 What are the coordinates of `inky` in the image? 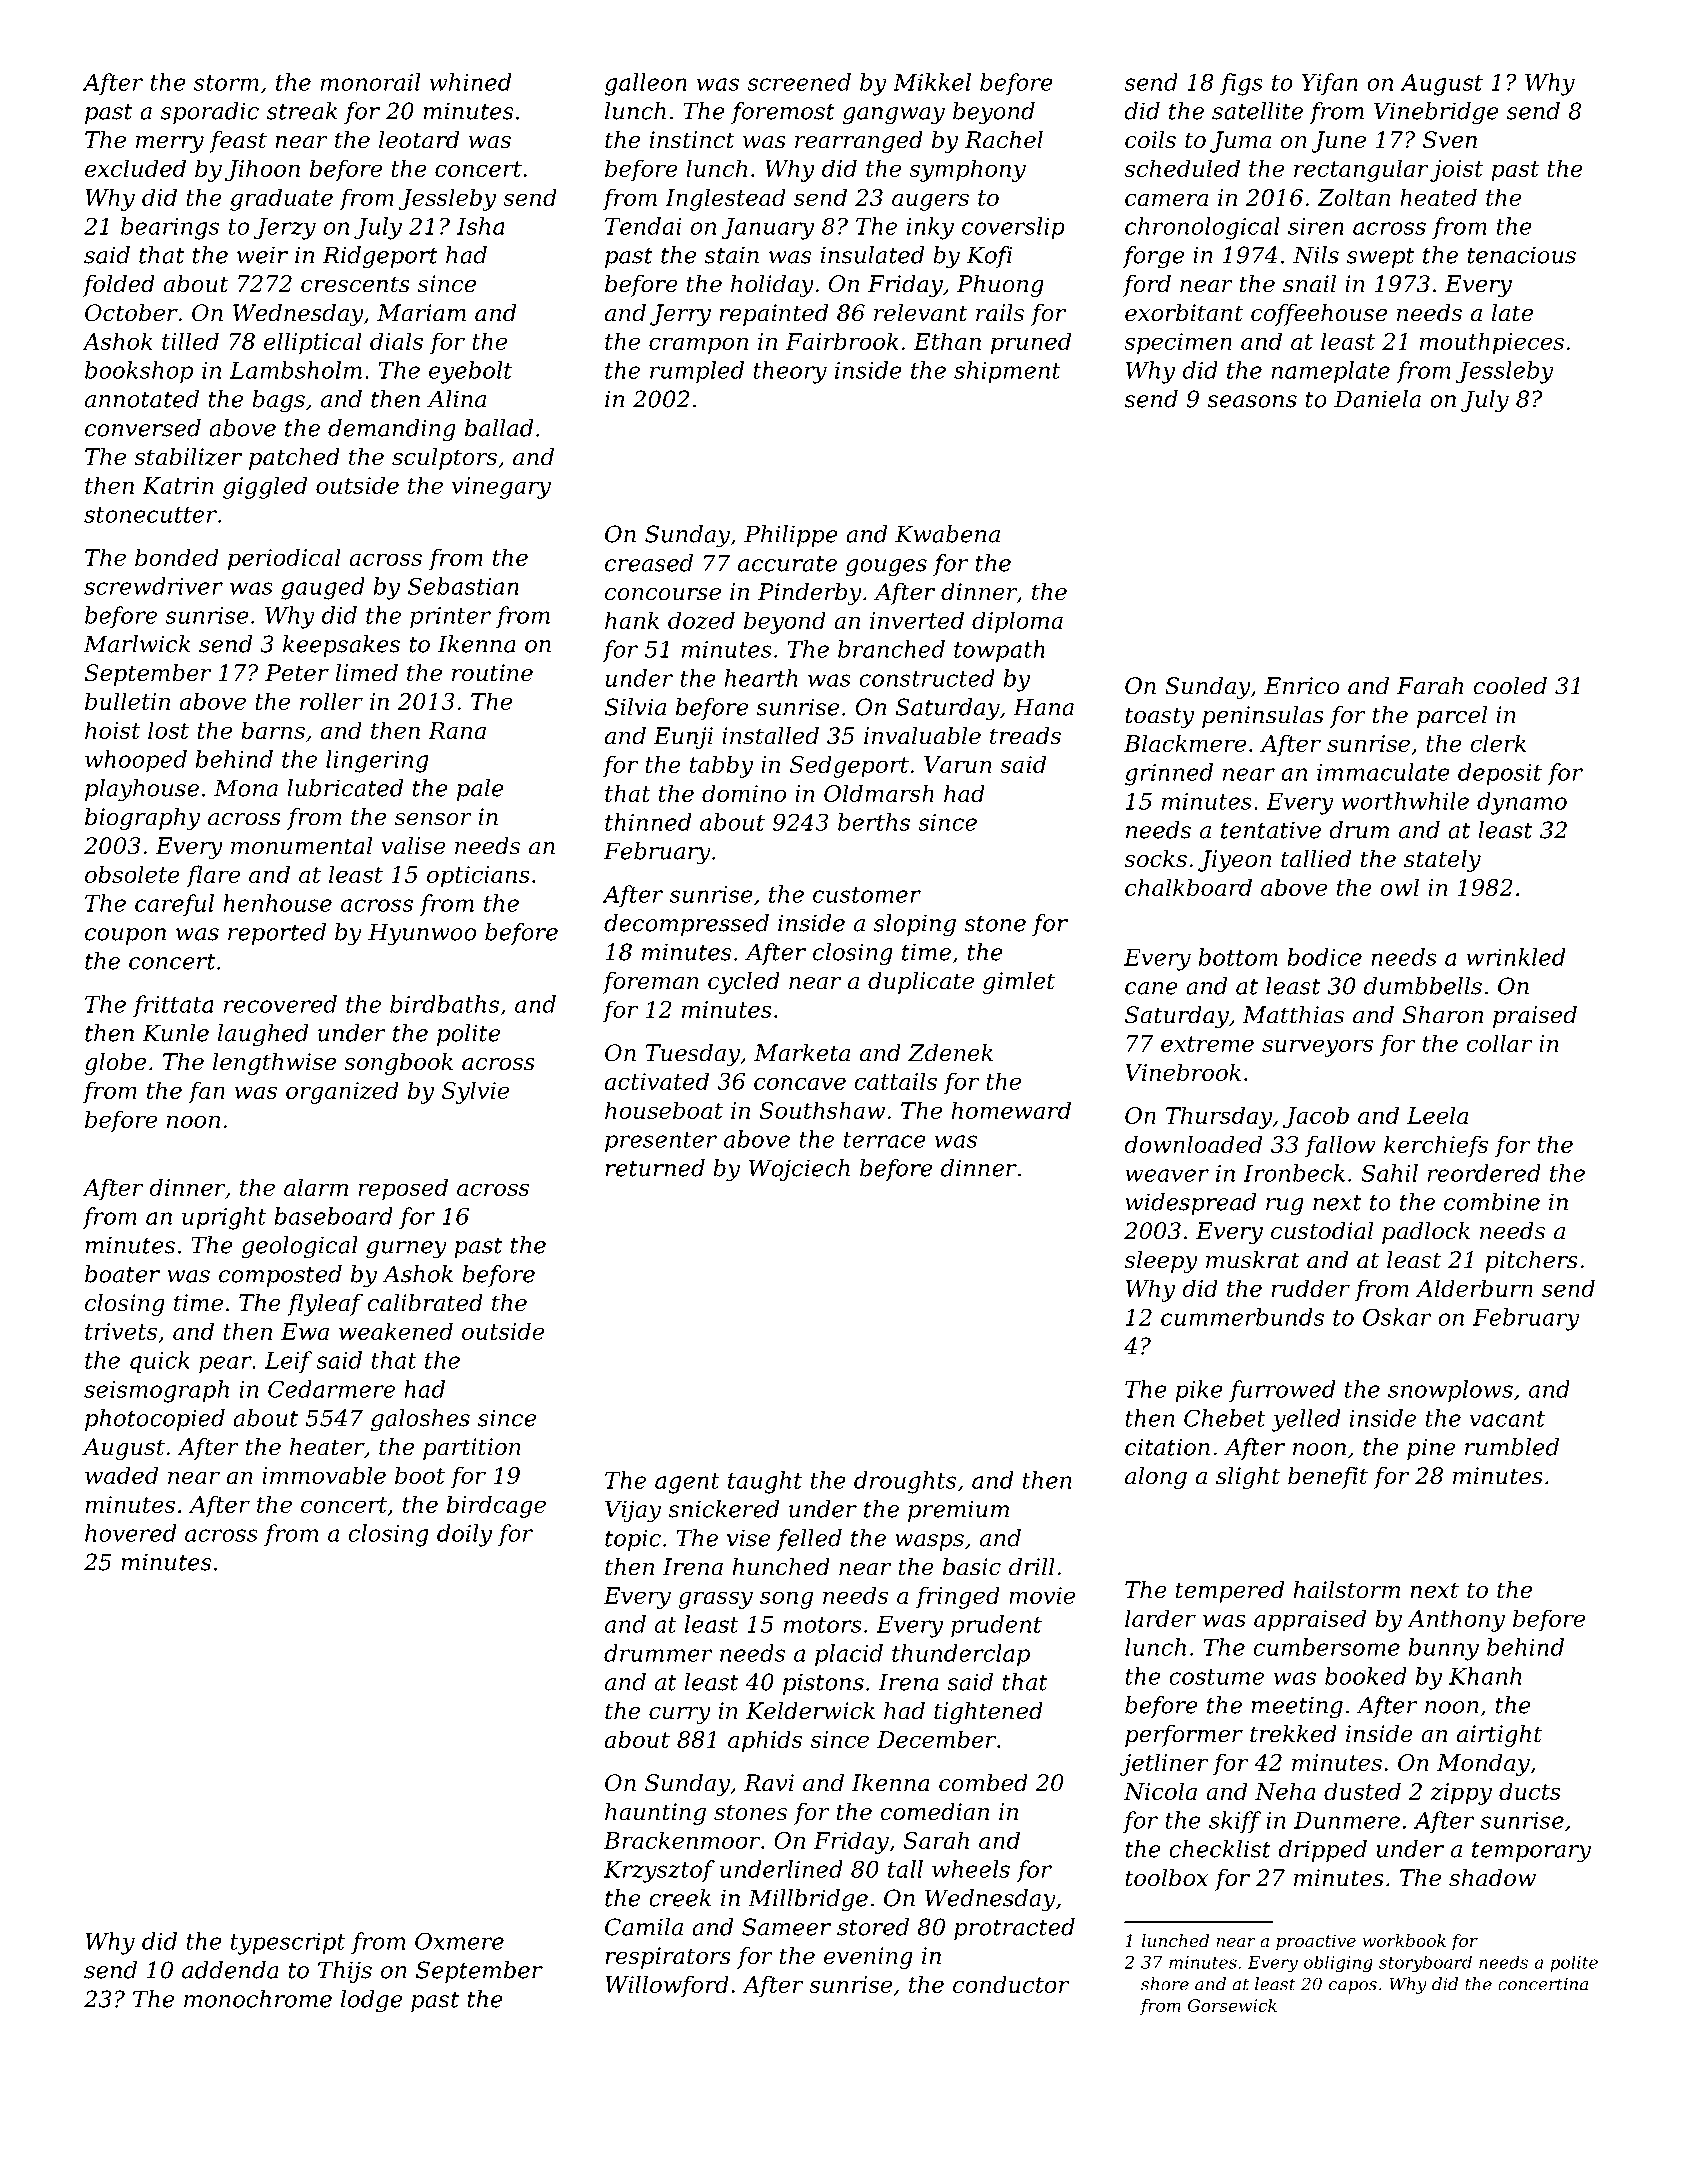 It's located at (930, 228).
